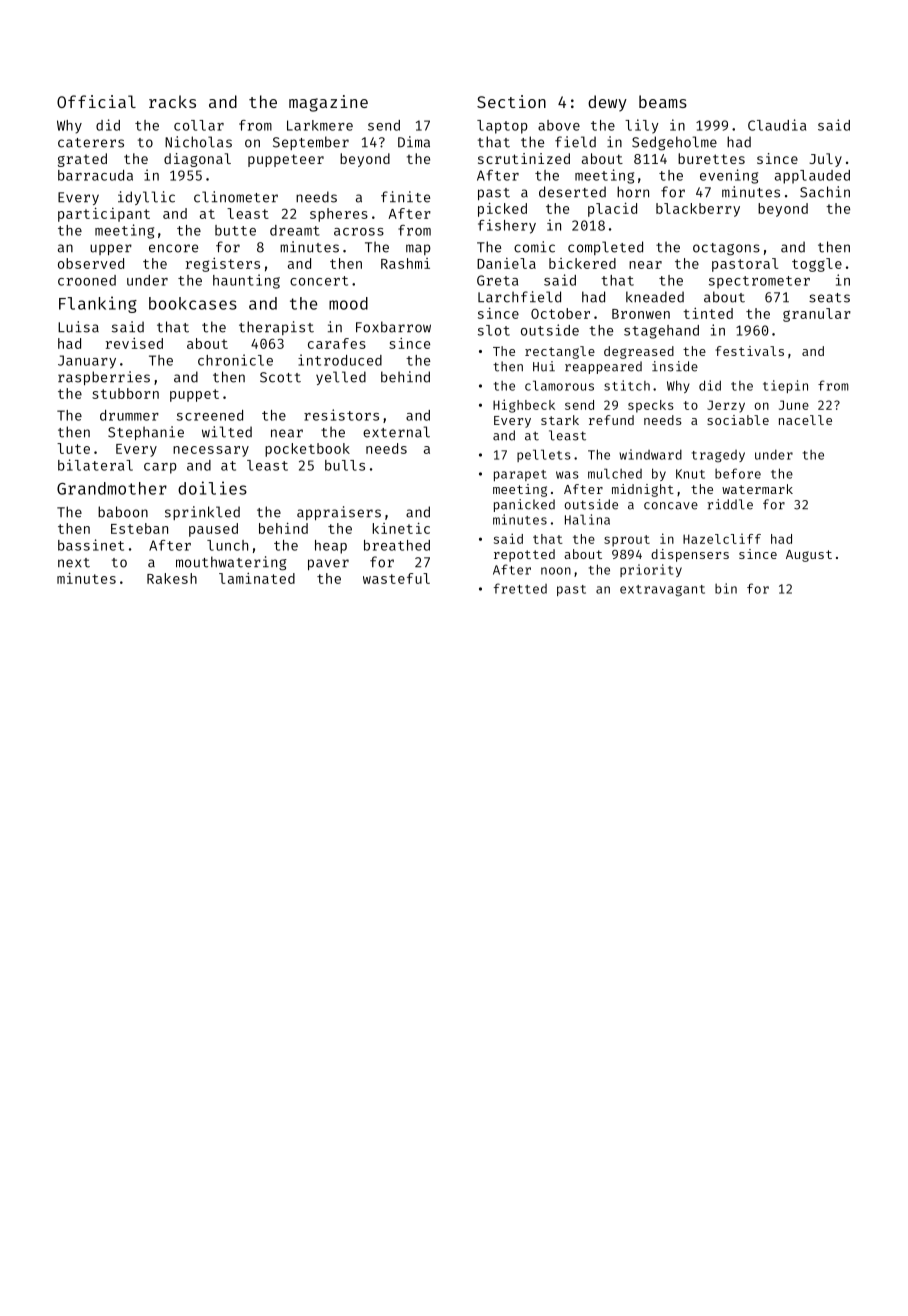 Image resolution: width=908 pixels, height=1316 pixels. Describe the element at coordinates (172, 101) in the screenshot. I see `racks` at that location.
